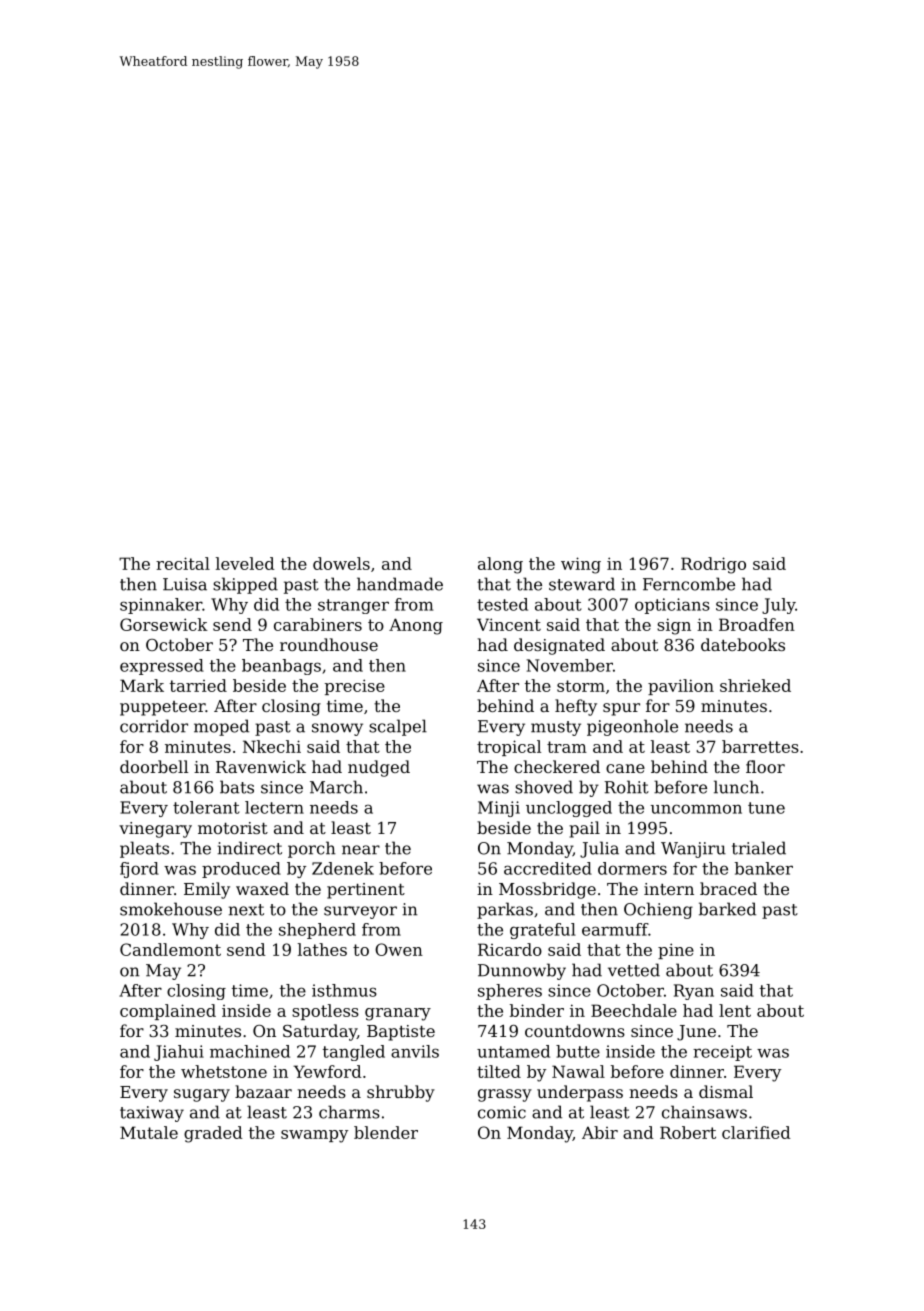 This screenshot has height=1311, width=924. What do you see at coordinates (183, 563) in the screenshot?
I see `recital` at bounding box center [183, 563].
